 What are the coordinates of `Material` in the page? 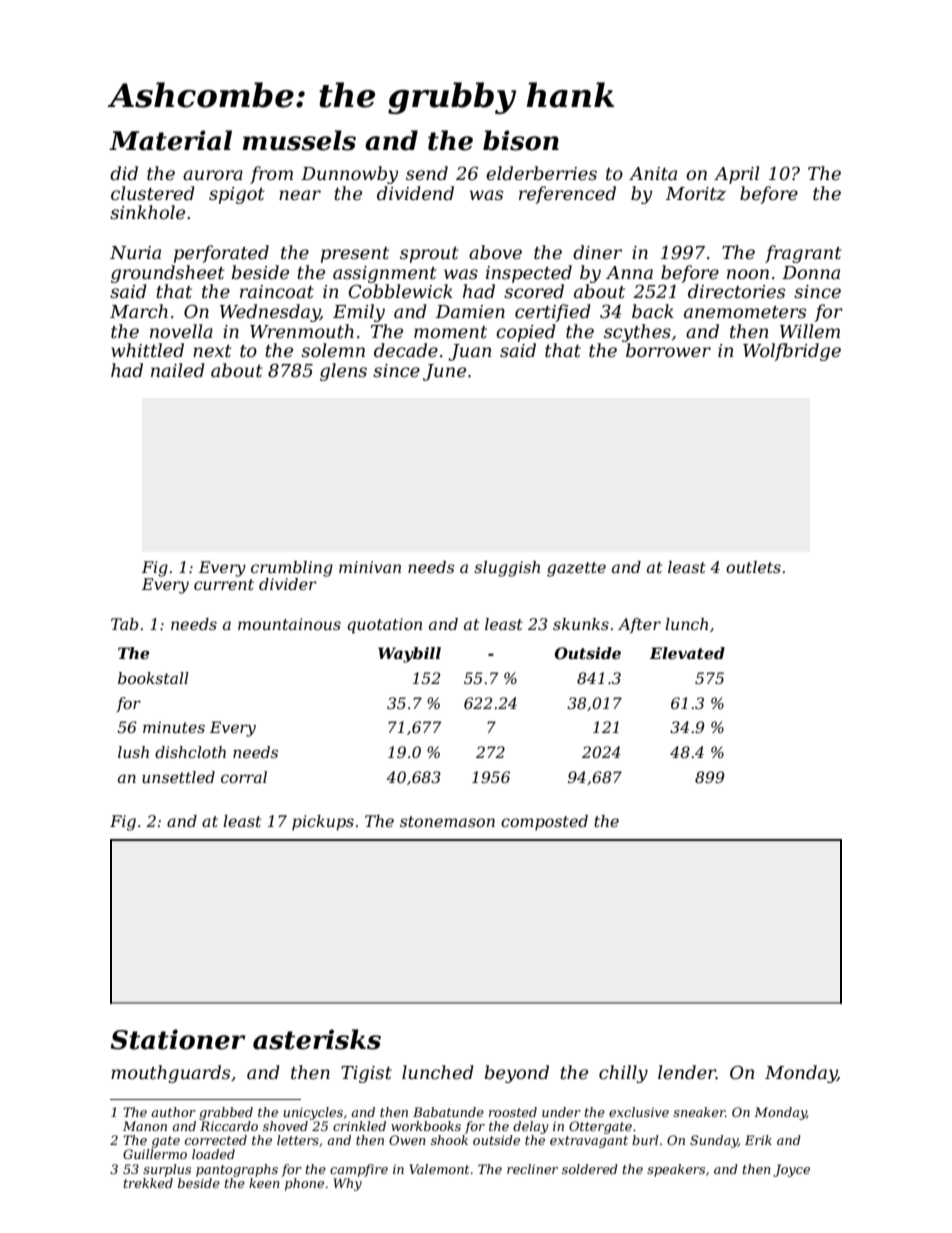 It's located at (170, 140).
